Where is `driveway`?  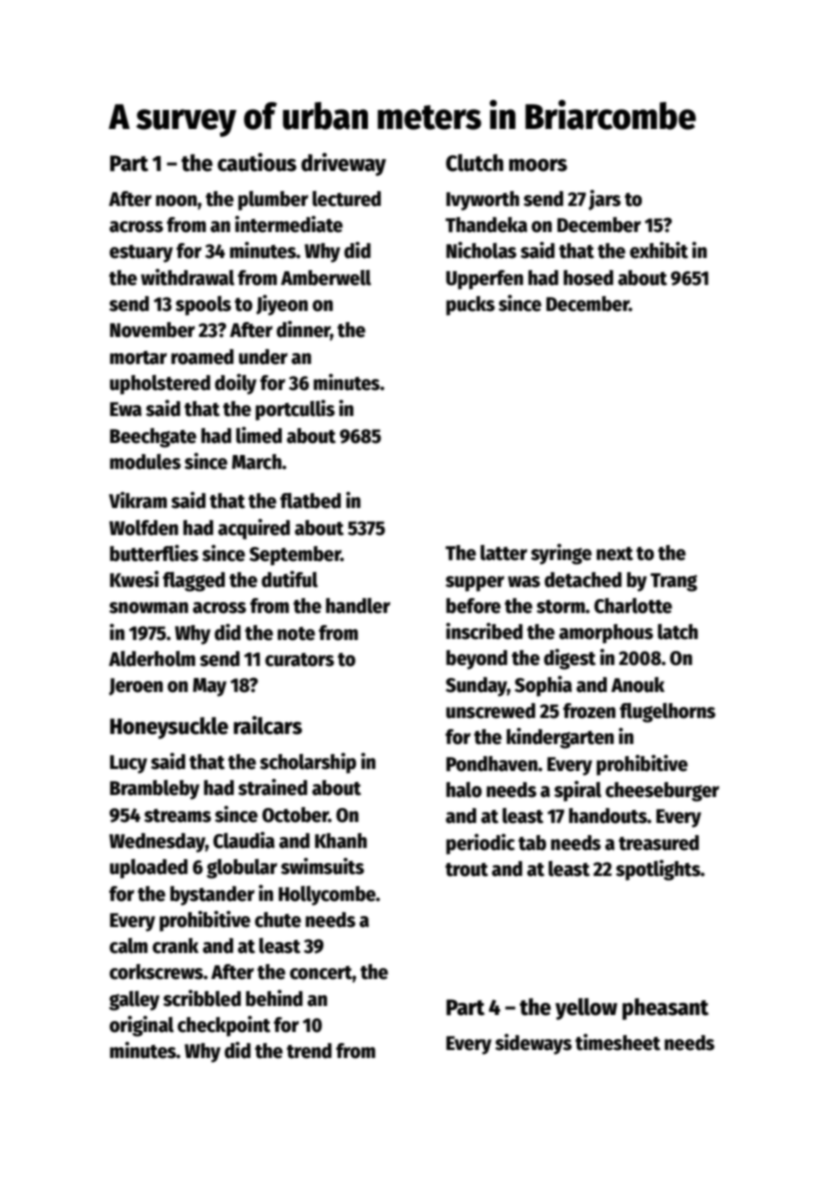
driveway is located at coordinates (343, 164).
